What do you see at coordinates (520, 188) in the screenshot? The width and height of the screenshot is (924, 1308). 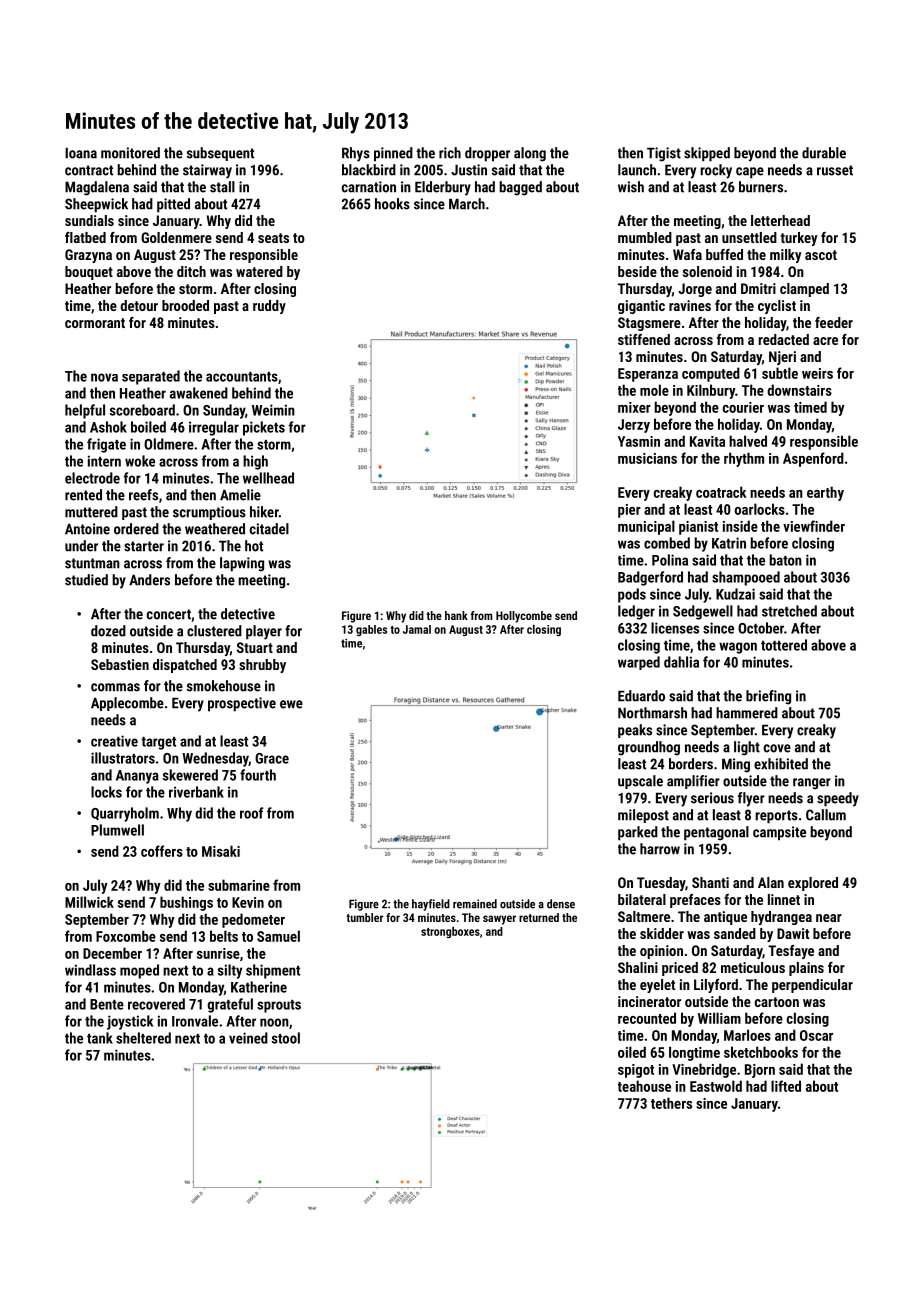 I see `bagged` at bounding box center [520, 188].
